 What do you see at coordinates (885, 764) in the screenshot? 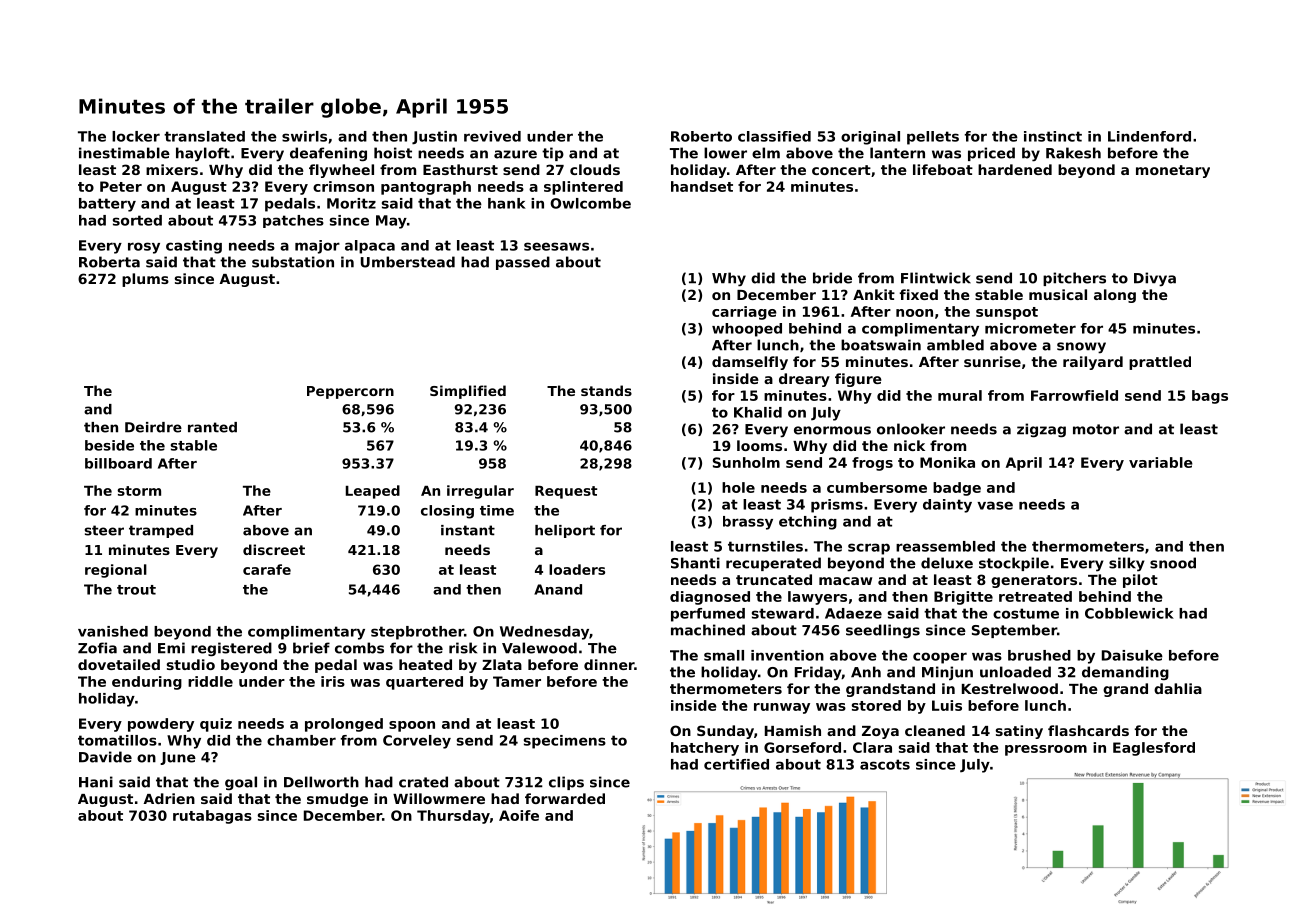
I see `ascots` at bounding box center [885, 764].
